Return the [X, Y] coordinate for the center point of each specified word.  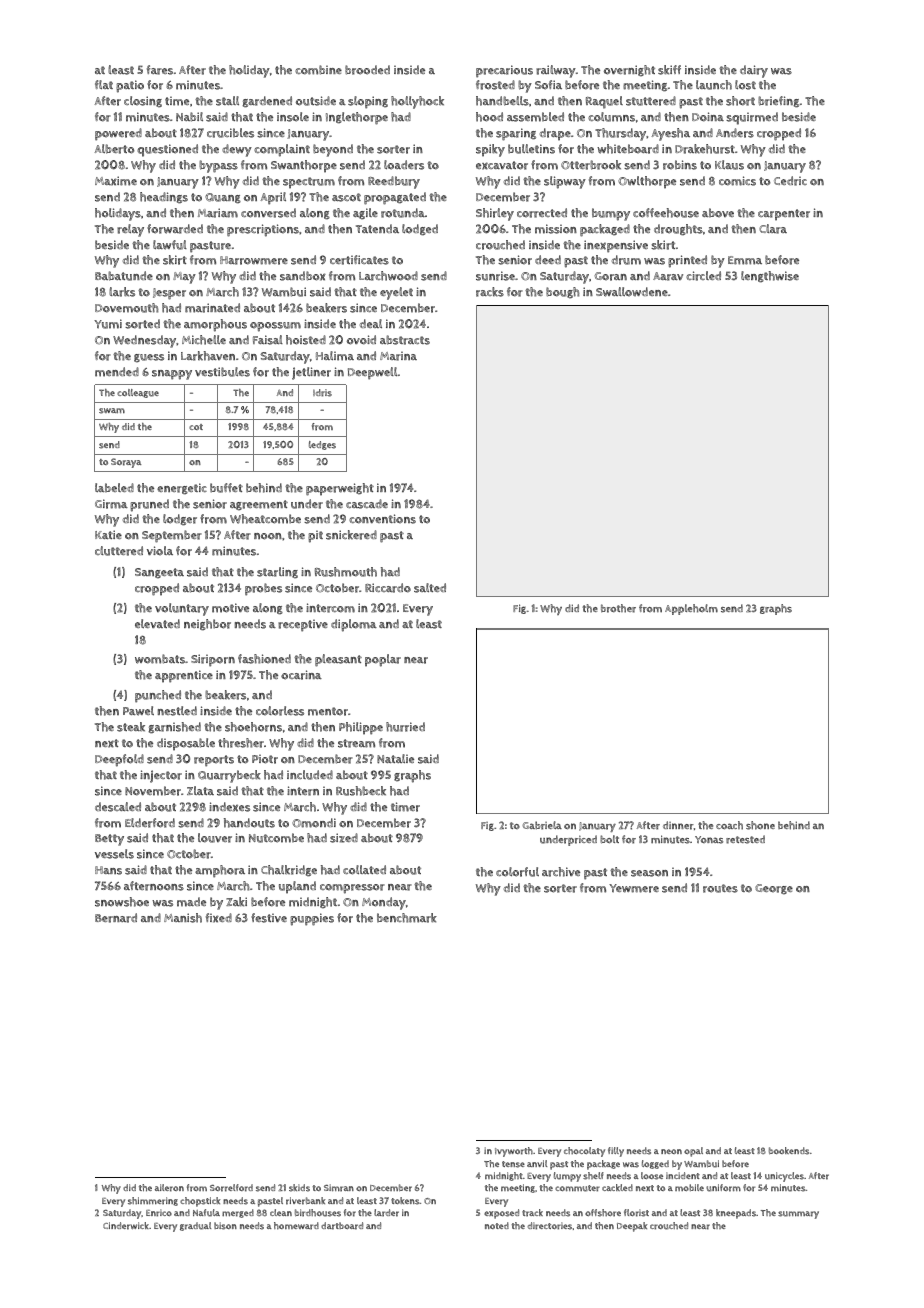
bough [563, 293]
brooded [367, 70]
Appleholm [691, 609]
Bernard [116, 918]
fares [160, 70]
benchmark [407, 918]
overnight [629, 71]
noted [497, 1225]
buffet [226, 488]
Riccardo [388, 588]
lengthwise [770, 277]
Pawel [138, 711]
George [774, 889]
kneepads [736, 1214]
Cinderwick [126, 1226]
